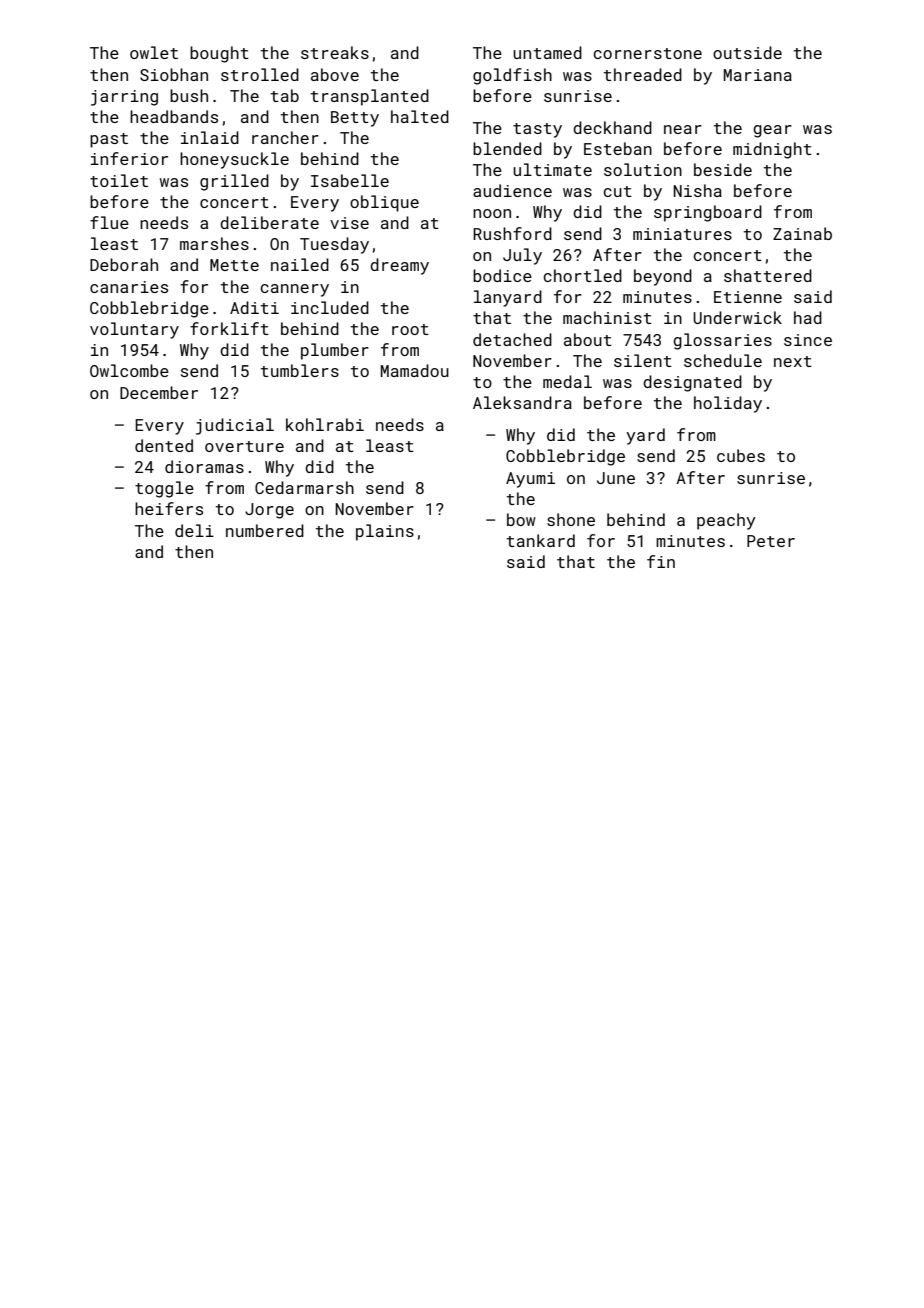 This document has width=924, height=1308. Describe the element at coordinates (229, 328) in the document. I see `forklift` at that location.
